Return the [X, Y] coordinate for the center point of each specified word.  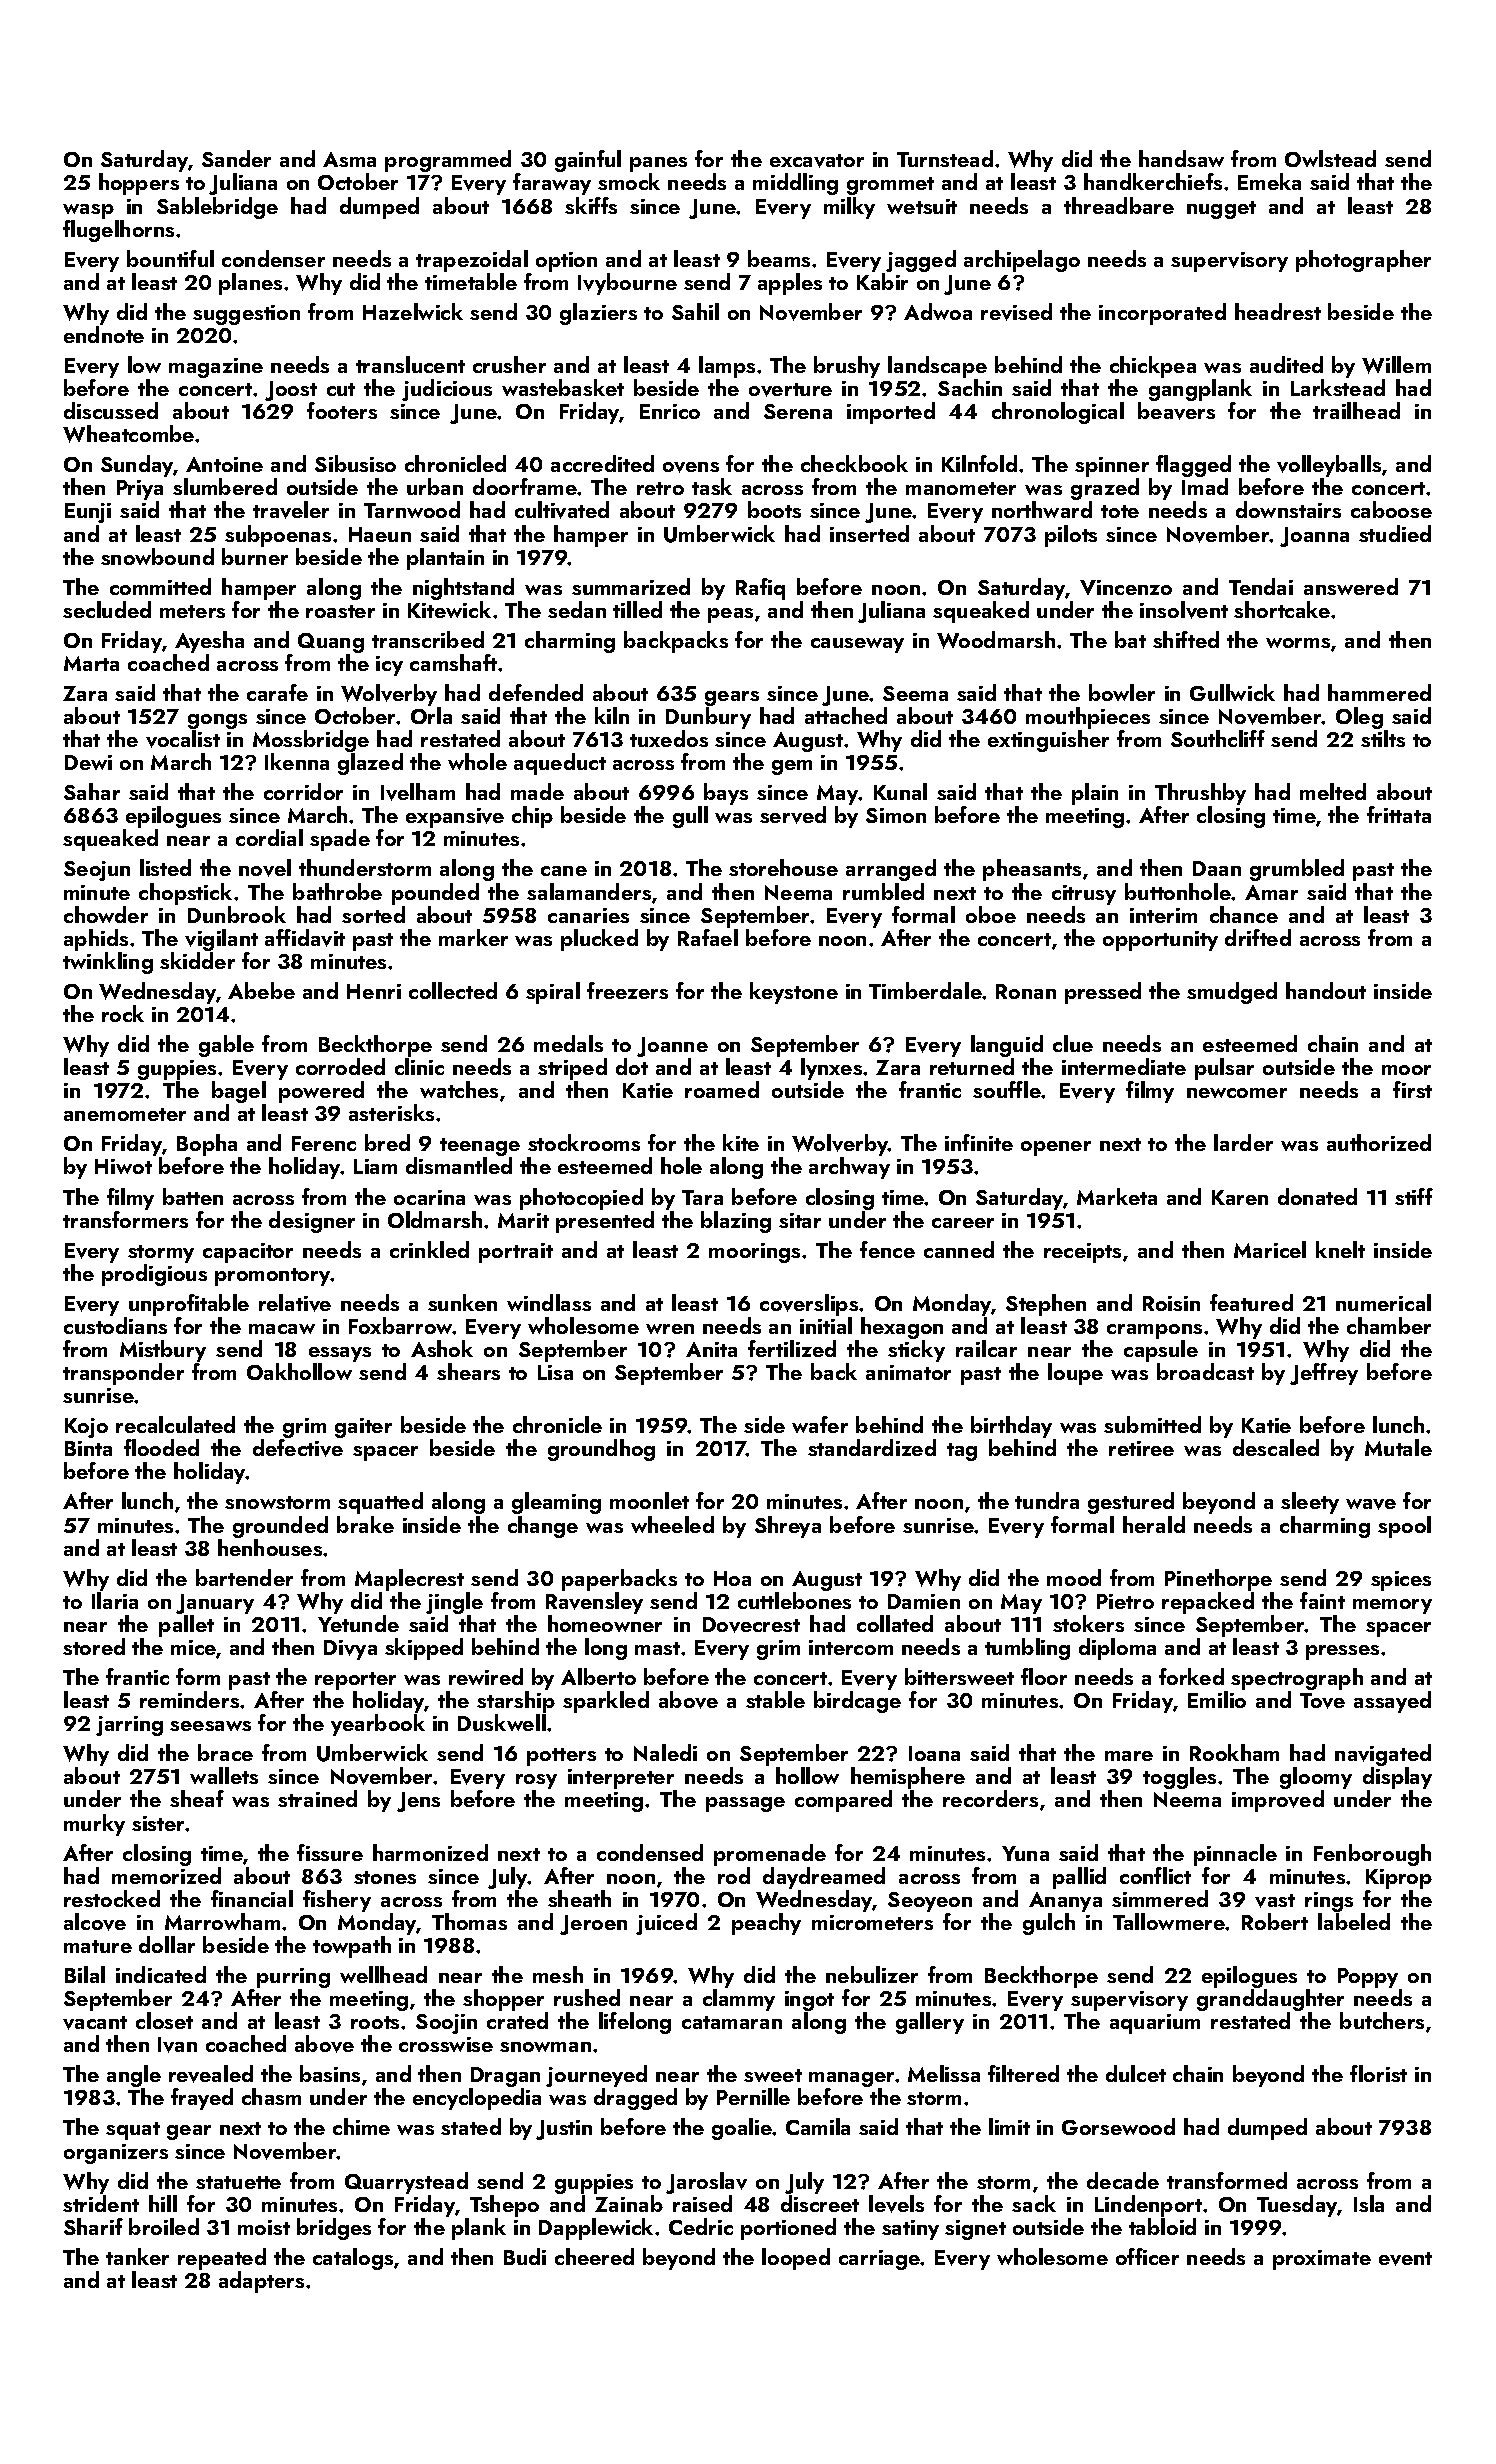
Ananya [1065, 1902]
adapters [261, 2282]
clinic [419, 1066]
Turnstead [945, 158]
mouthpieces [1088, 718]
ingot [809, 2001]
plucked [599, 940]
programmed [448, 161]
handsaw [1181, 158]
